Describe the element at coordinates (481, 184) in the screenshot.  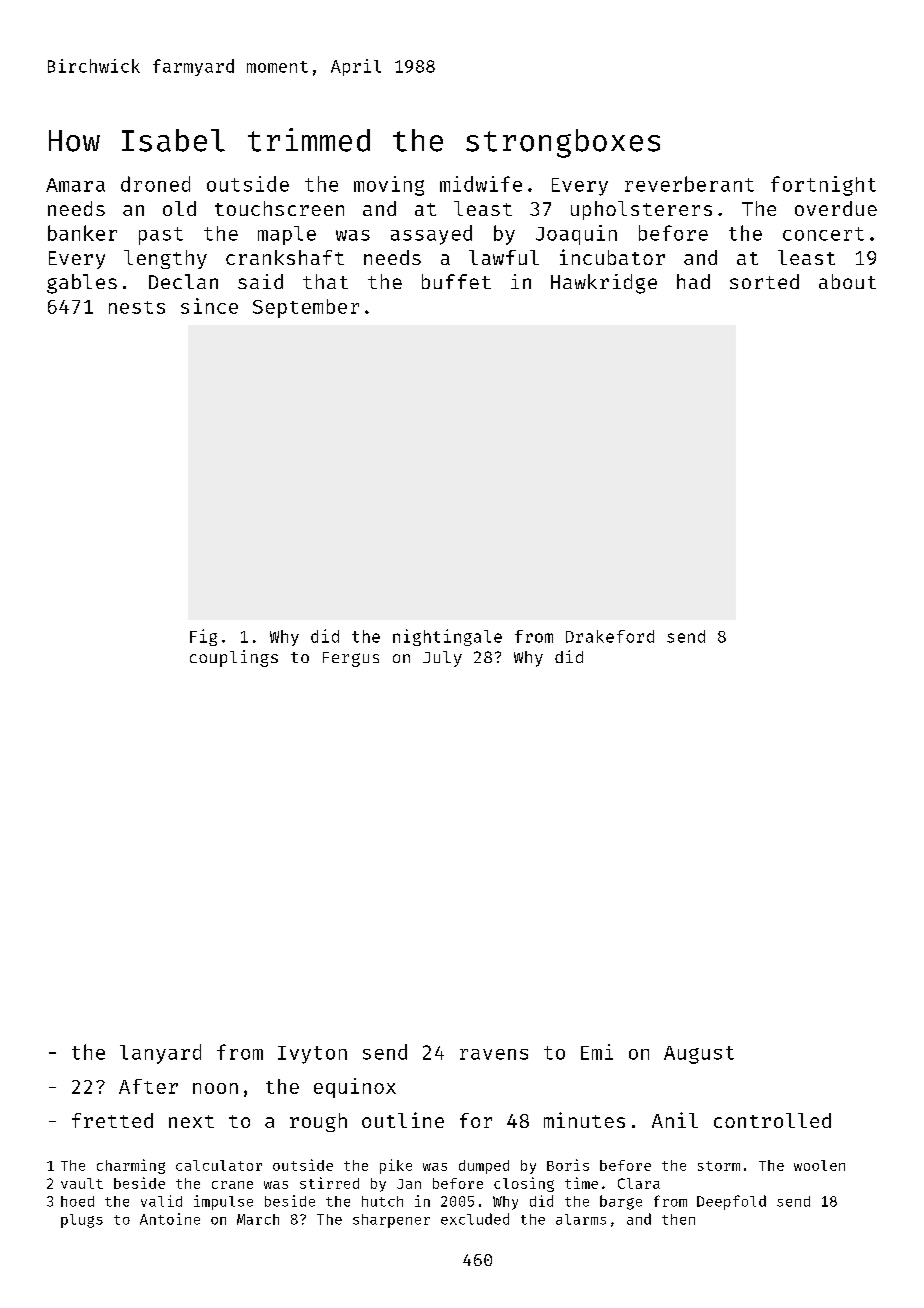
I see `midwife` at that location.
